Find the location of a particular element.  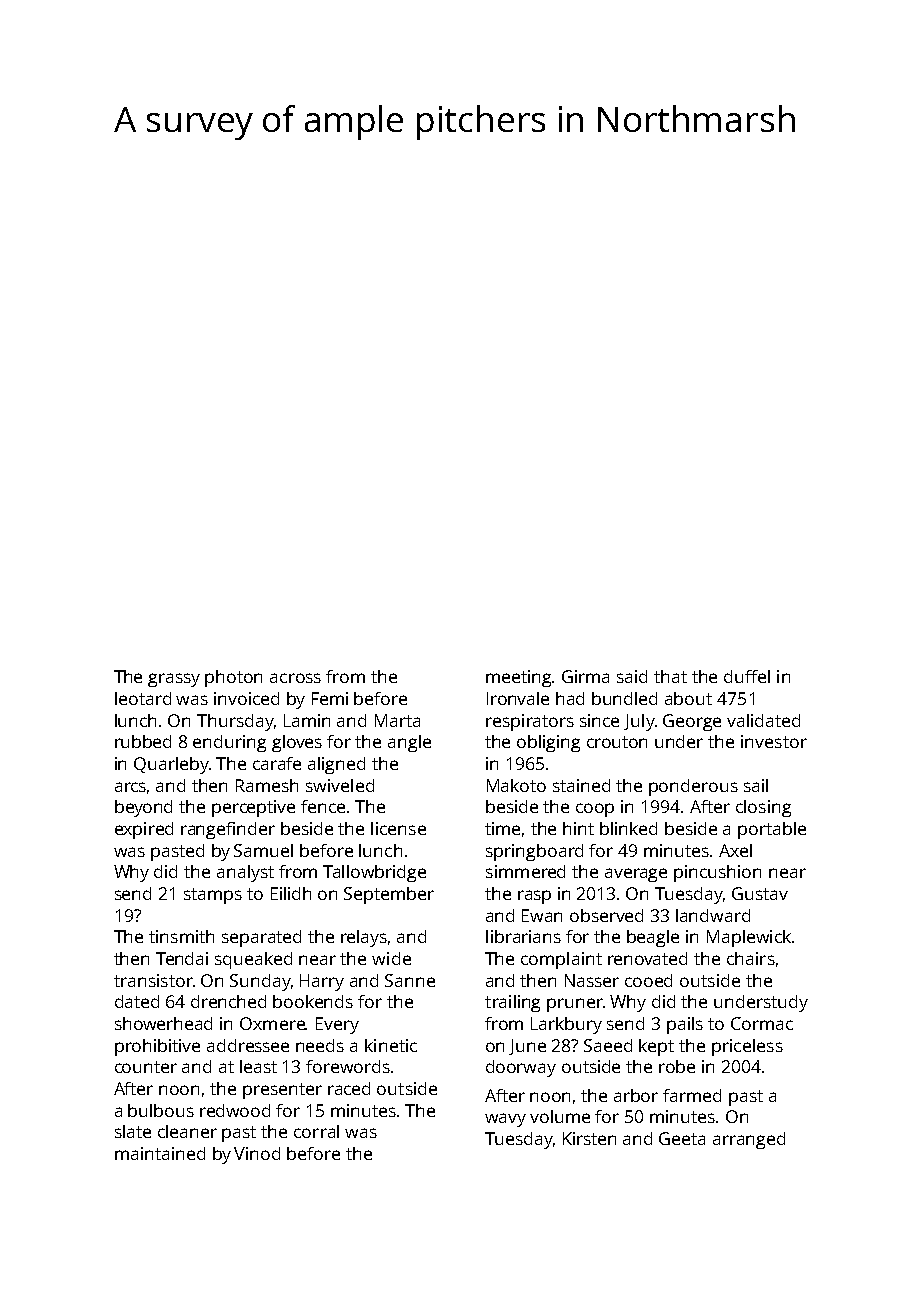

license is located at coordinates (398, 828).
